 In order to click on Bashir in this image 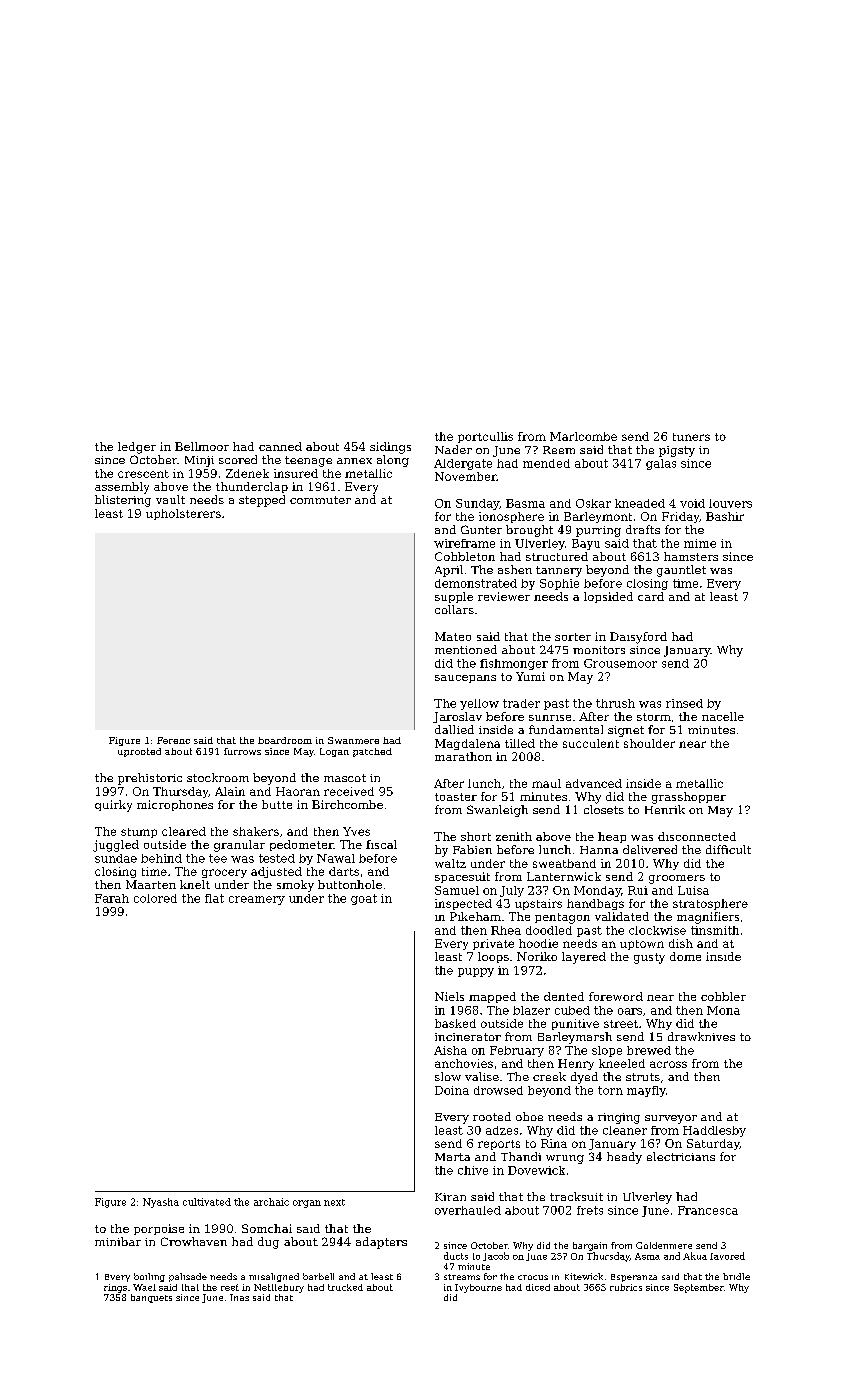, I will do `click(725, 516)`.
